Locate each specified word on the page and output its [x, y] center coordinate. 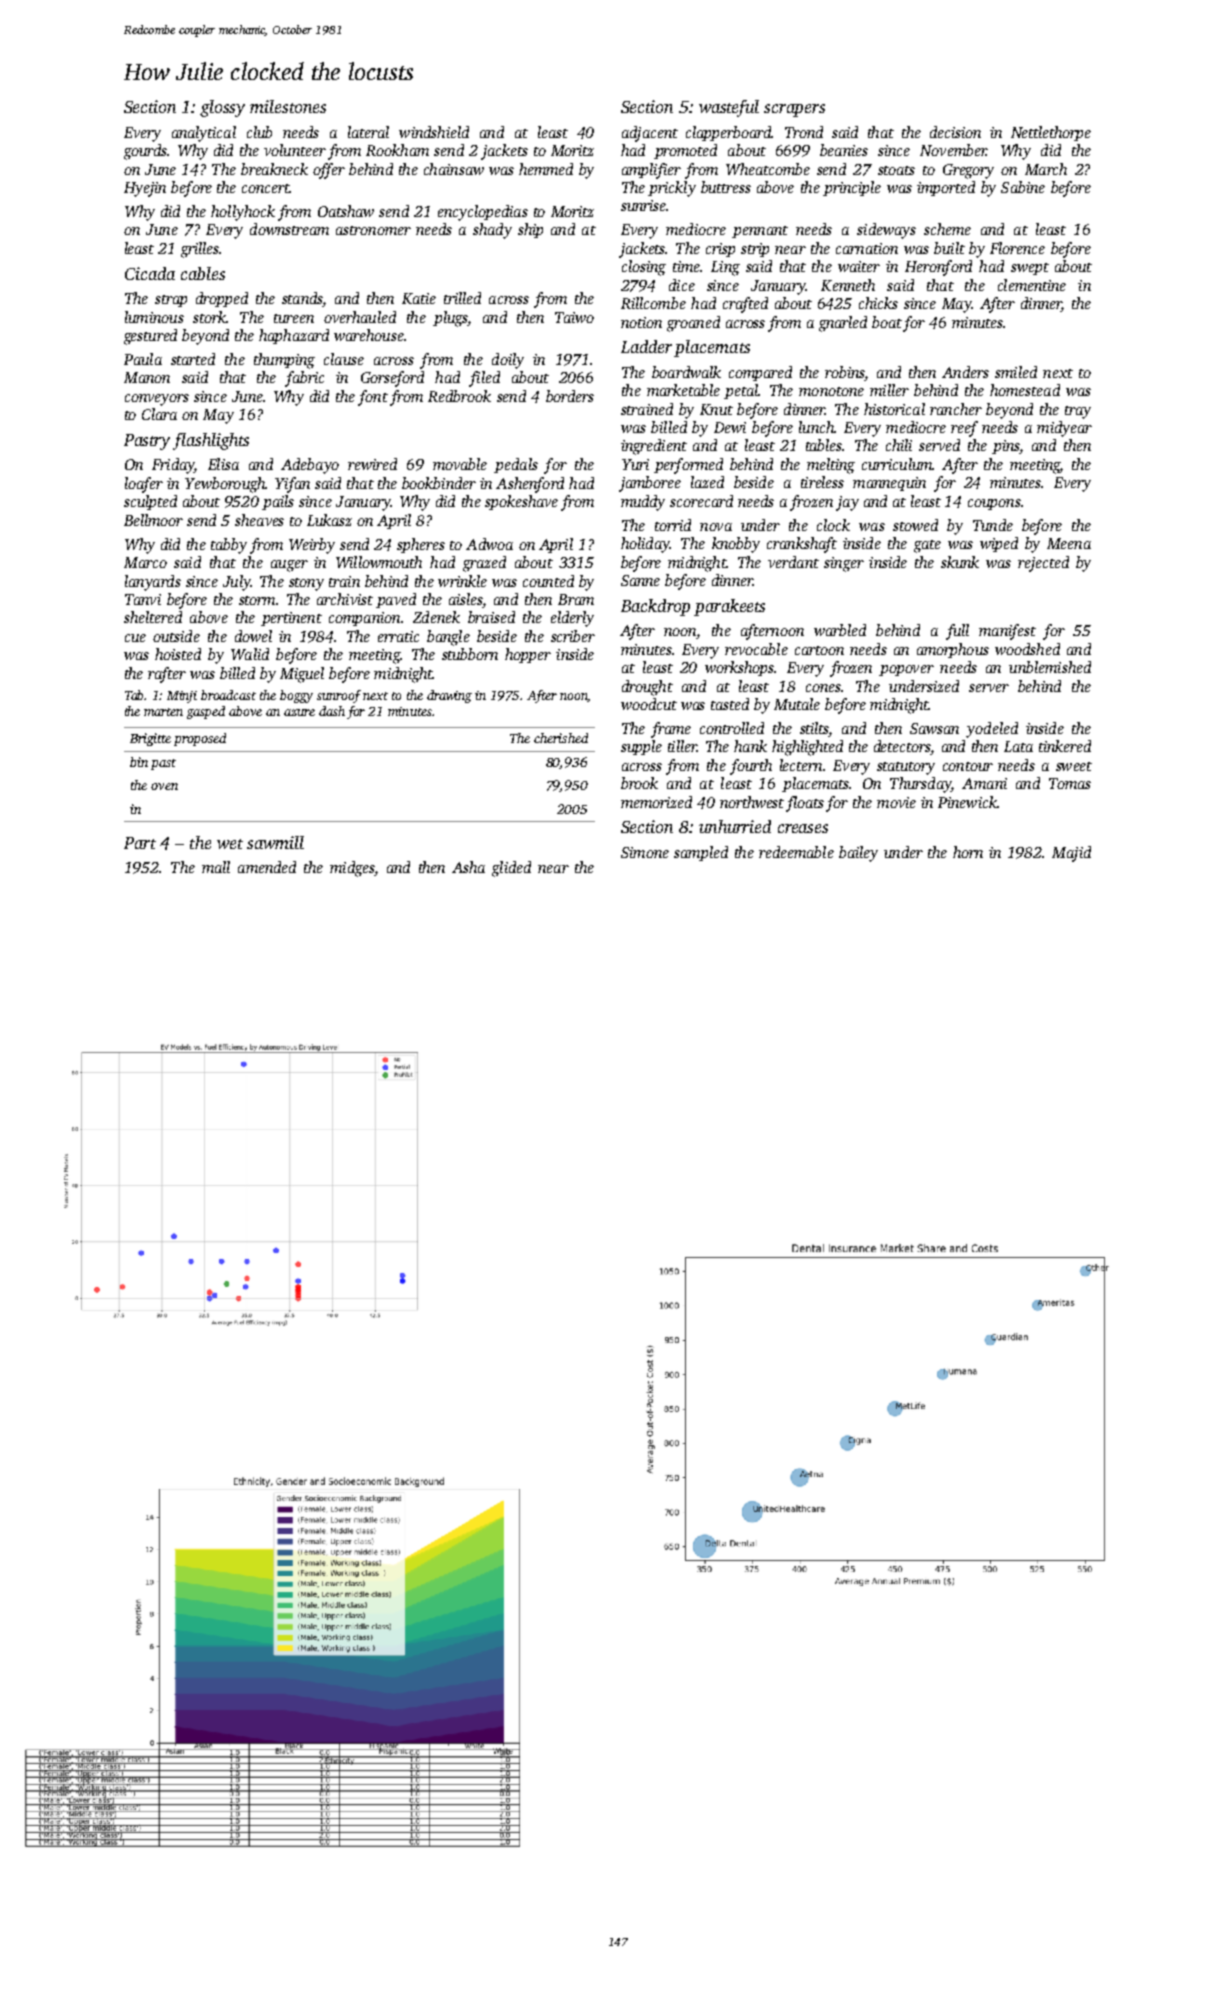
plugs [450, 319]
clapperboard [728, 133]
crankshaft [802, 545]
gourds [145, 152]
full [957, 632]
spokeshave [521, 502]
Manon [147, 377]
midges [352, 869]
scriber [573, 636]
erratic [398, 636]
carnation [867, 248]
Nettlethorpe [1051, 133]
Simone [645, 852]
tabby [229, 546]
